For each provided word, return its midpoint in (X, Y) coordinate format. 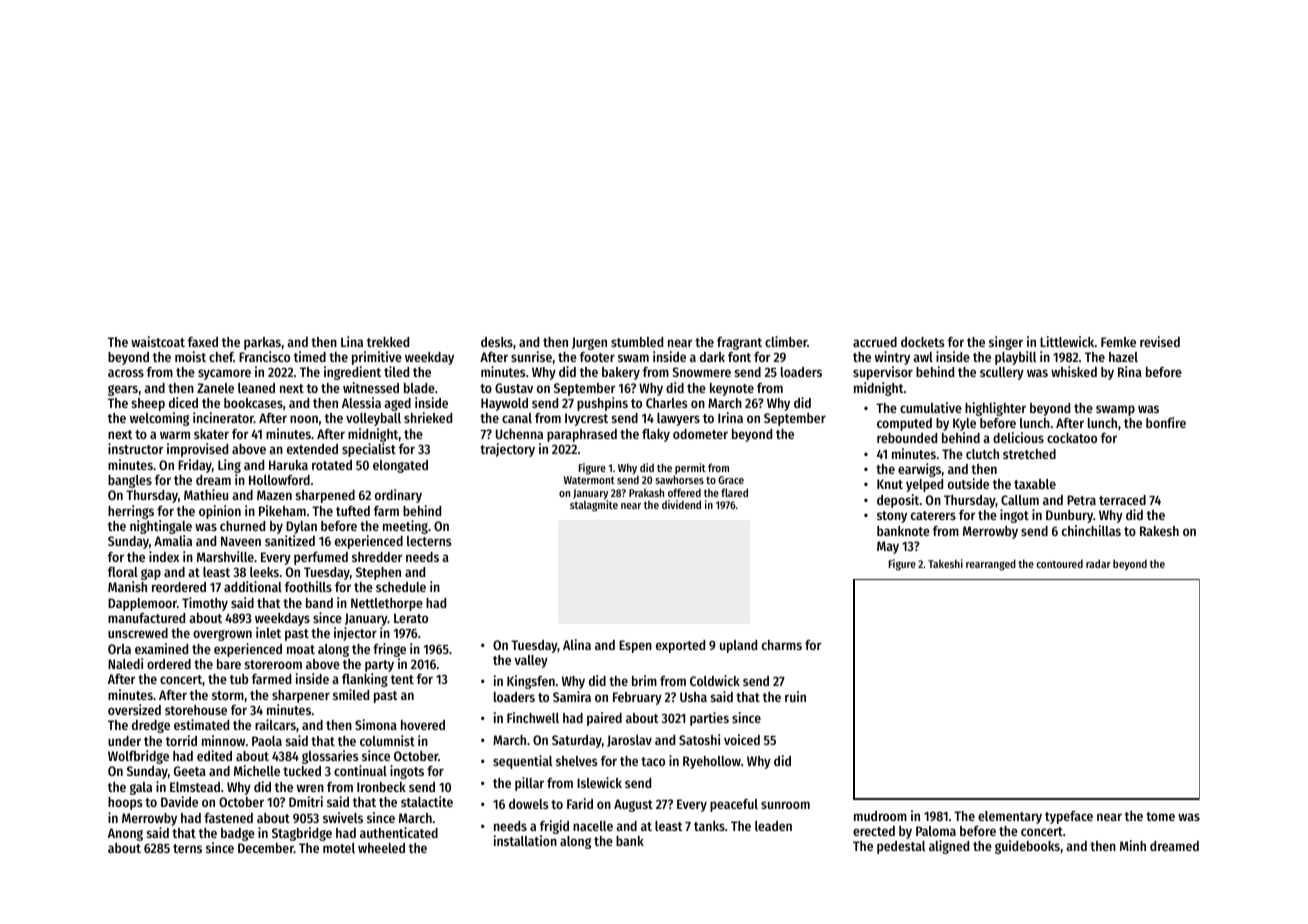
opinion (220, 512)
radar (1098, 563)
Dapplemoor (142, 604)
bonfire (1166, 422)
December (266, 848)
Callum (1020, 500)
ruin (795, 696)
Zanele (215, 388)
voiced (742, 739)
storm (228, 695)
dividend (681, 504)
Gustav (514, 388)
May (888, 547)
